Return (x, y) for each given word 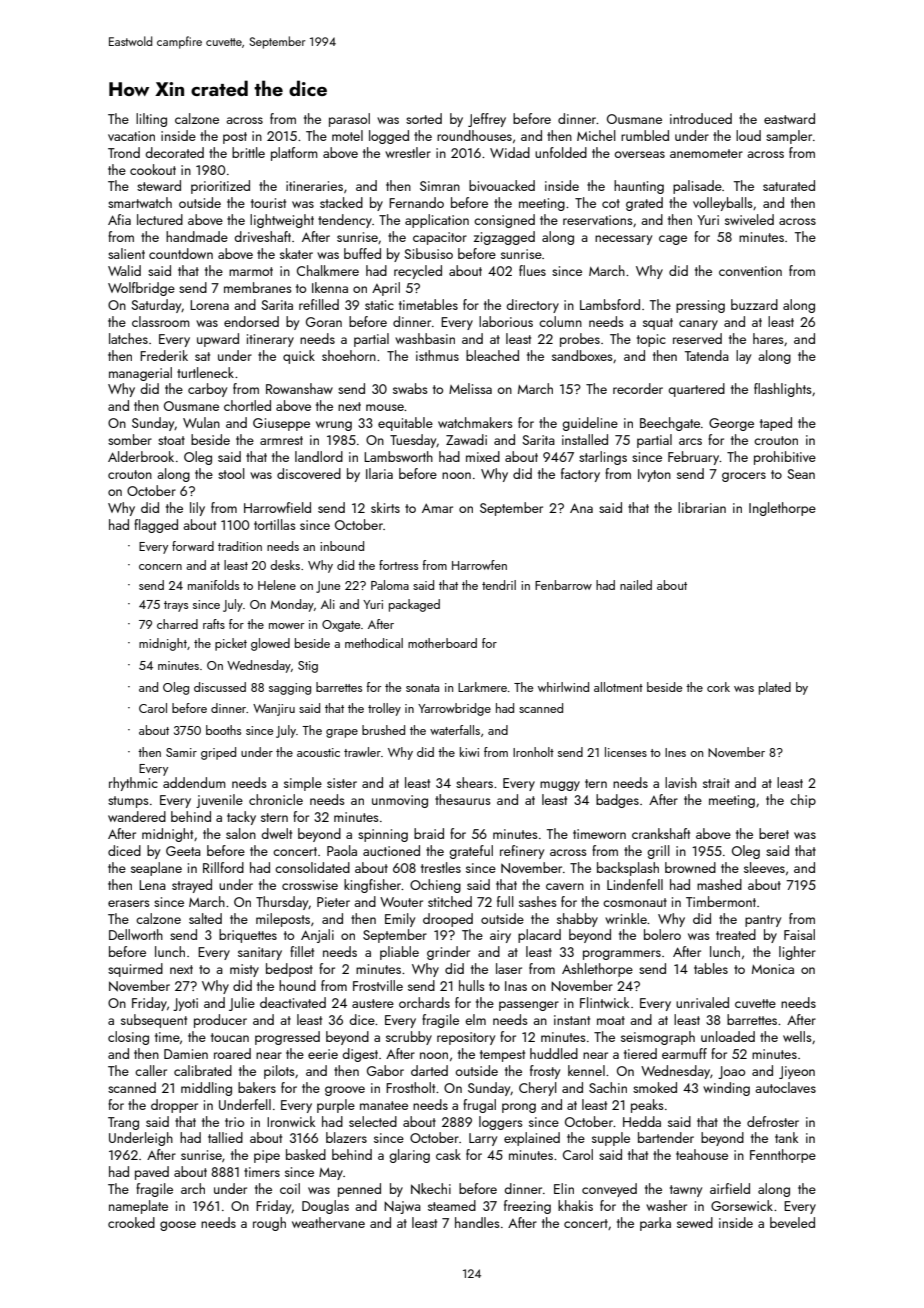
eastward (789, 118)
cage (673, 240)
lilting (151, 120)
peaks (647, 1106)
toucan (230, 1037)
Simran (440, 186)
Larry (483, 1139)
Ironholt (533, 752)
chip (803, 801)
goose (178, 1226)
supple (611, 1139)
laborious (506, 321)
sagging (290, 689)
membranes (258, 287)
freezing (527, 1207)
